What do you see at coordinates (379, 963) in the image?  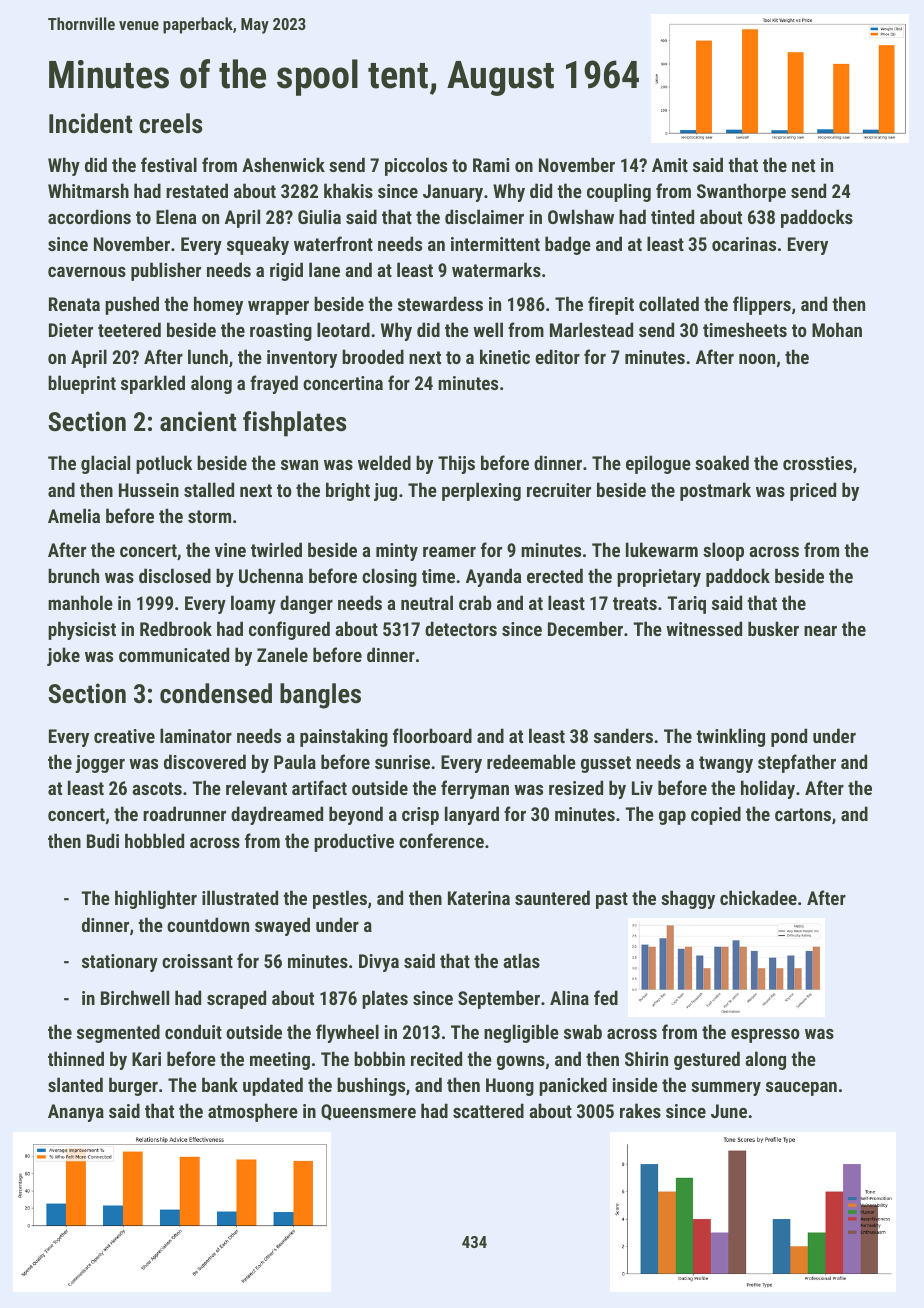 I see `Divya` at bounding box center [379, 963].
